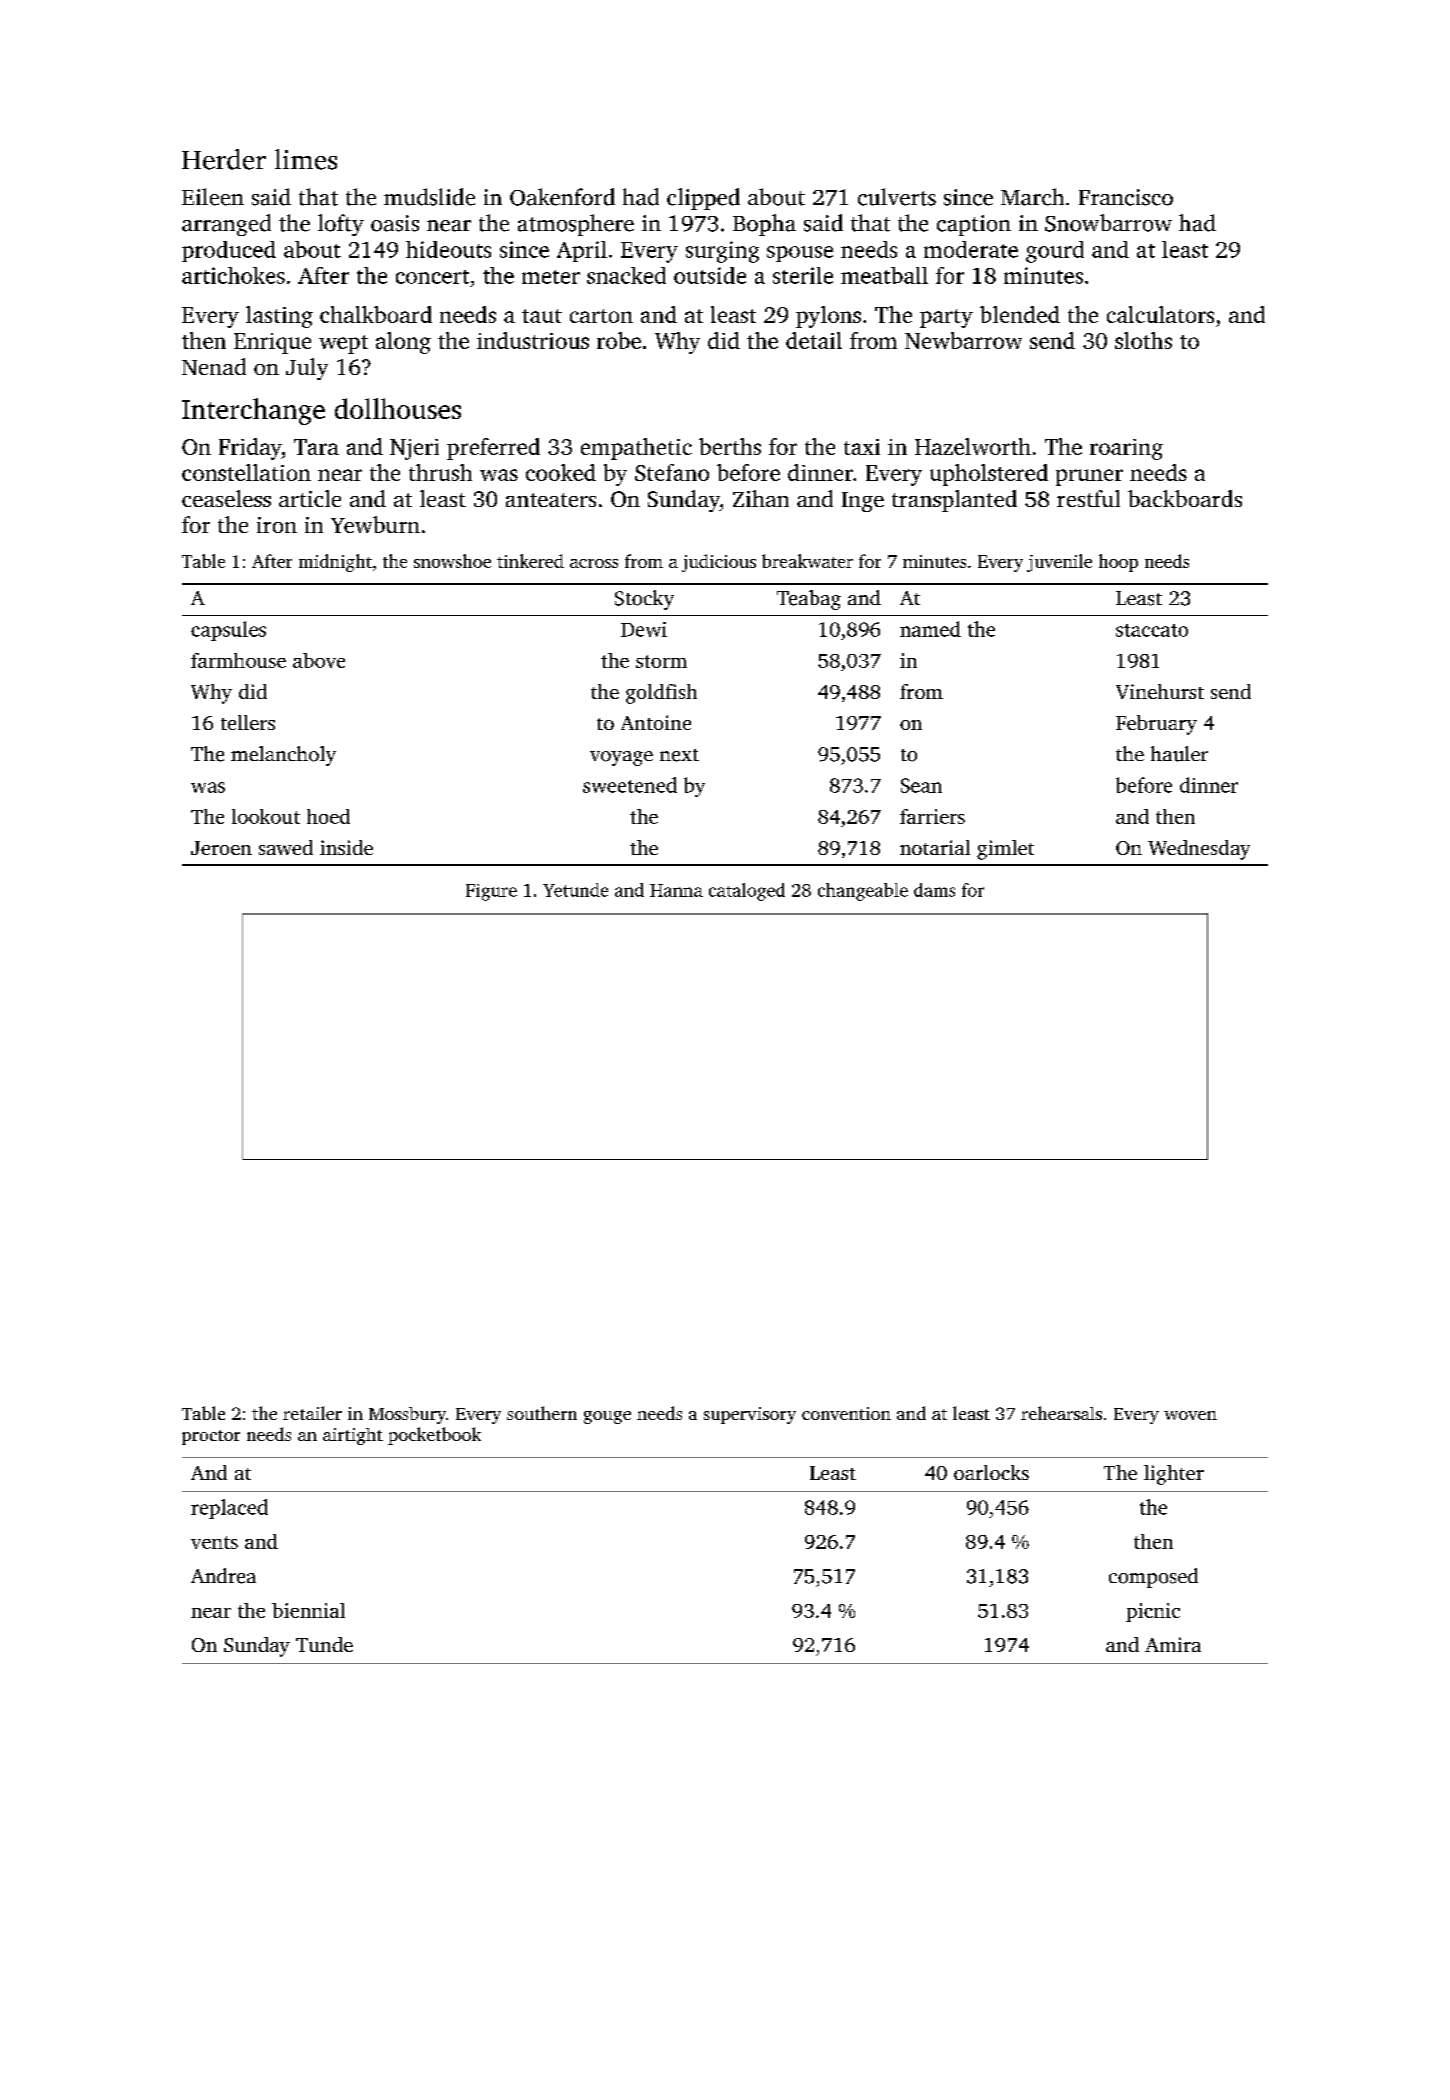  What do you see at coordinates (1126, 197) in the image?
I see `Francisco` at bounding box center [1126, 197].
